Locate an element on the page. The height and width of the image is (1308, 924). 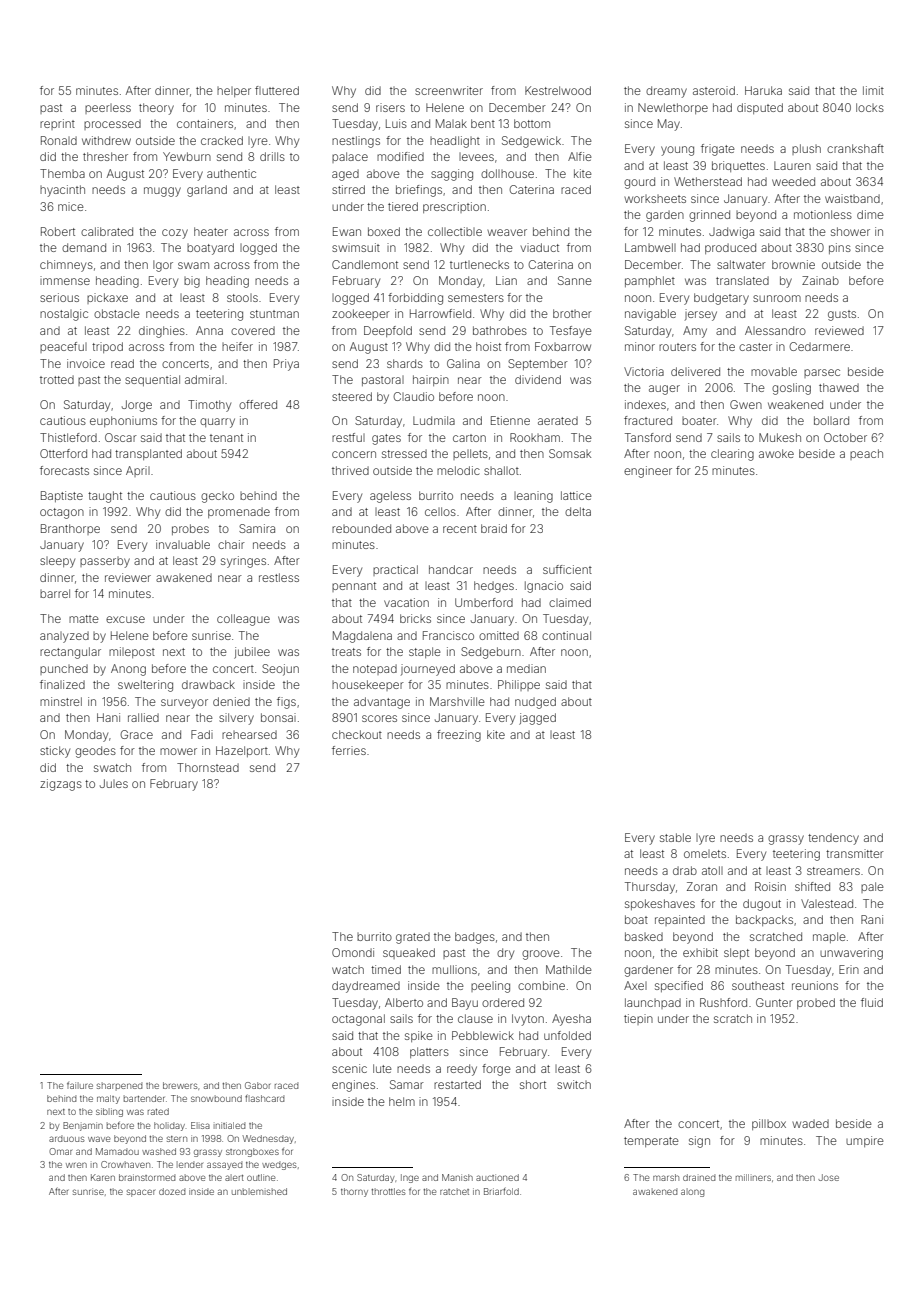
Thornstead is located at coordinates (208, 767).
